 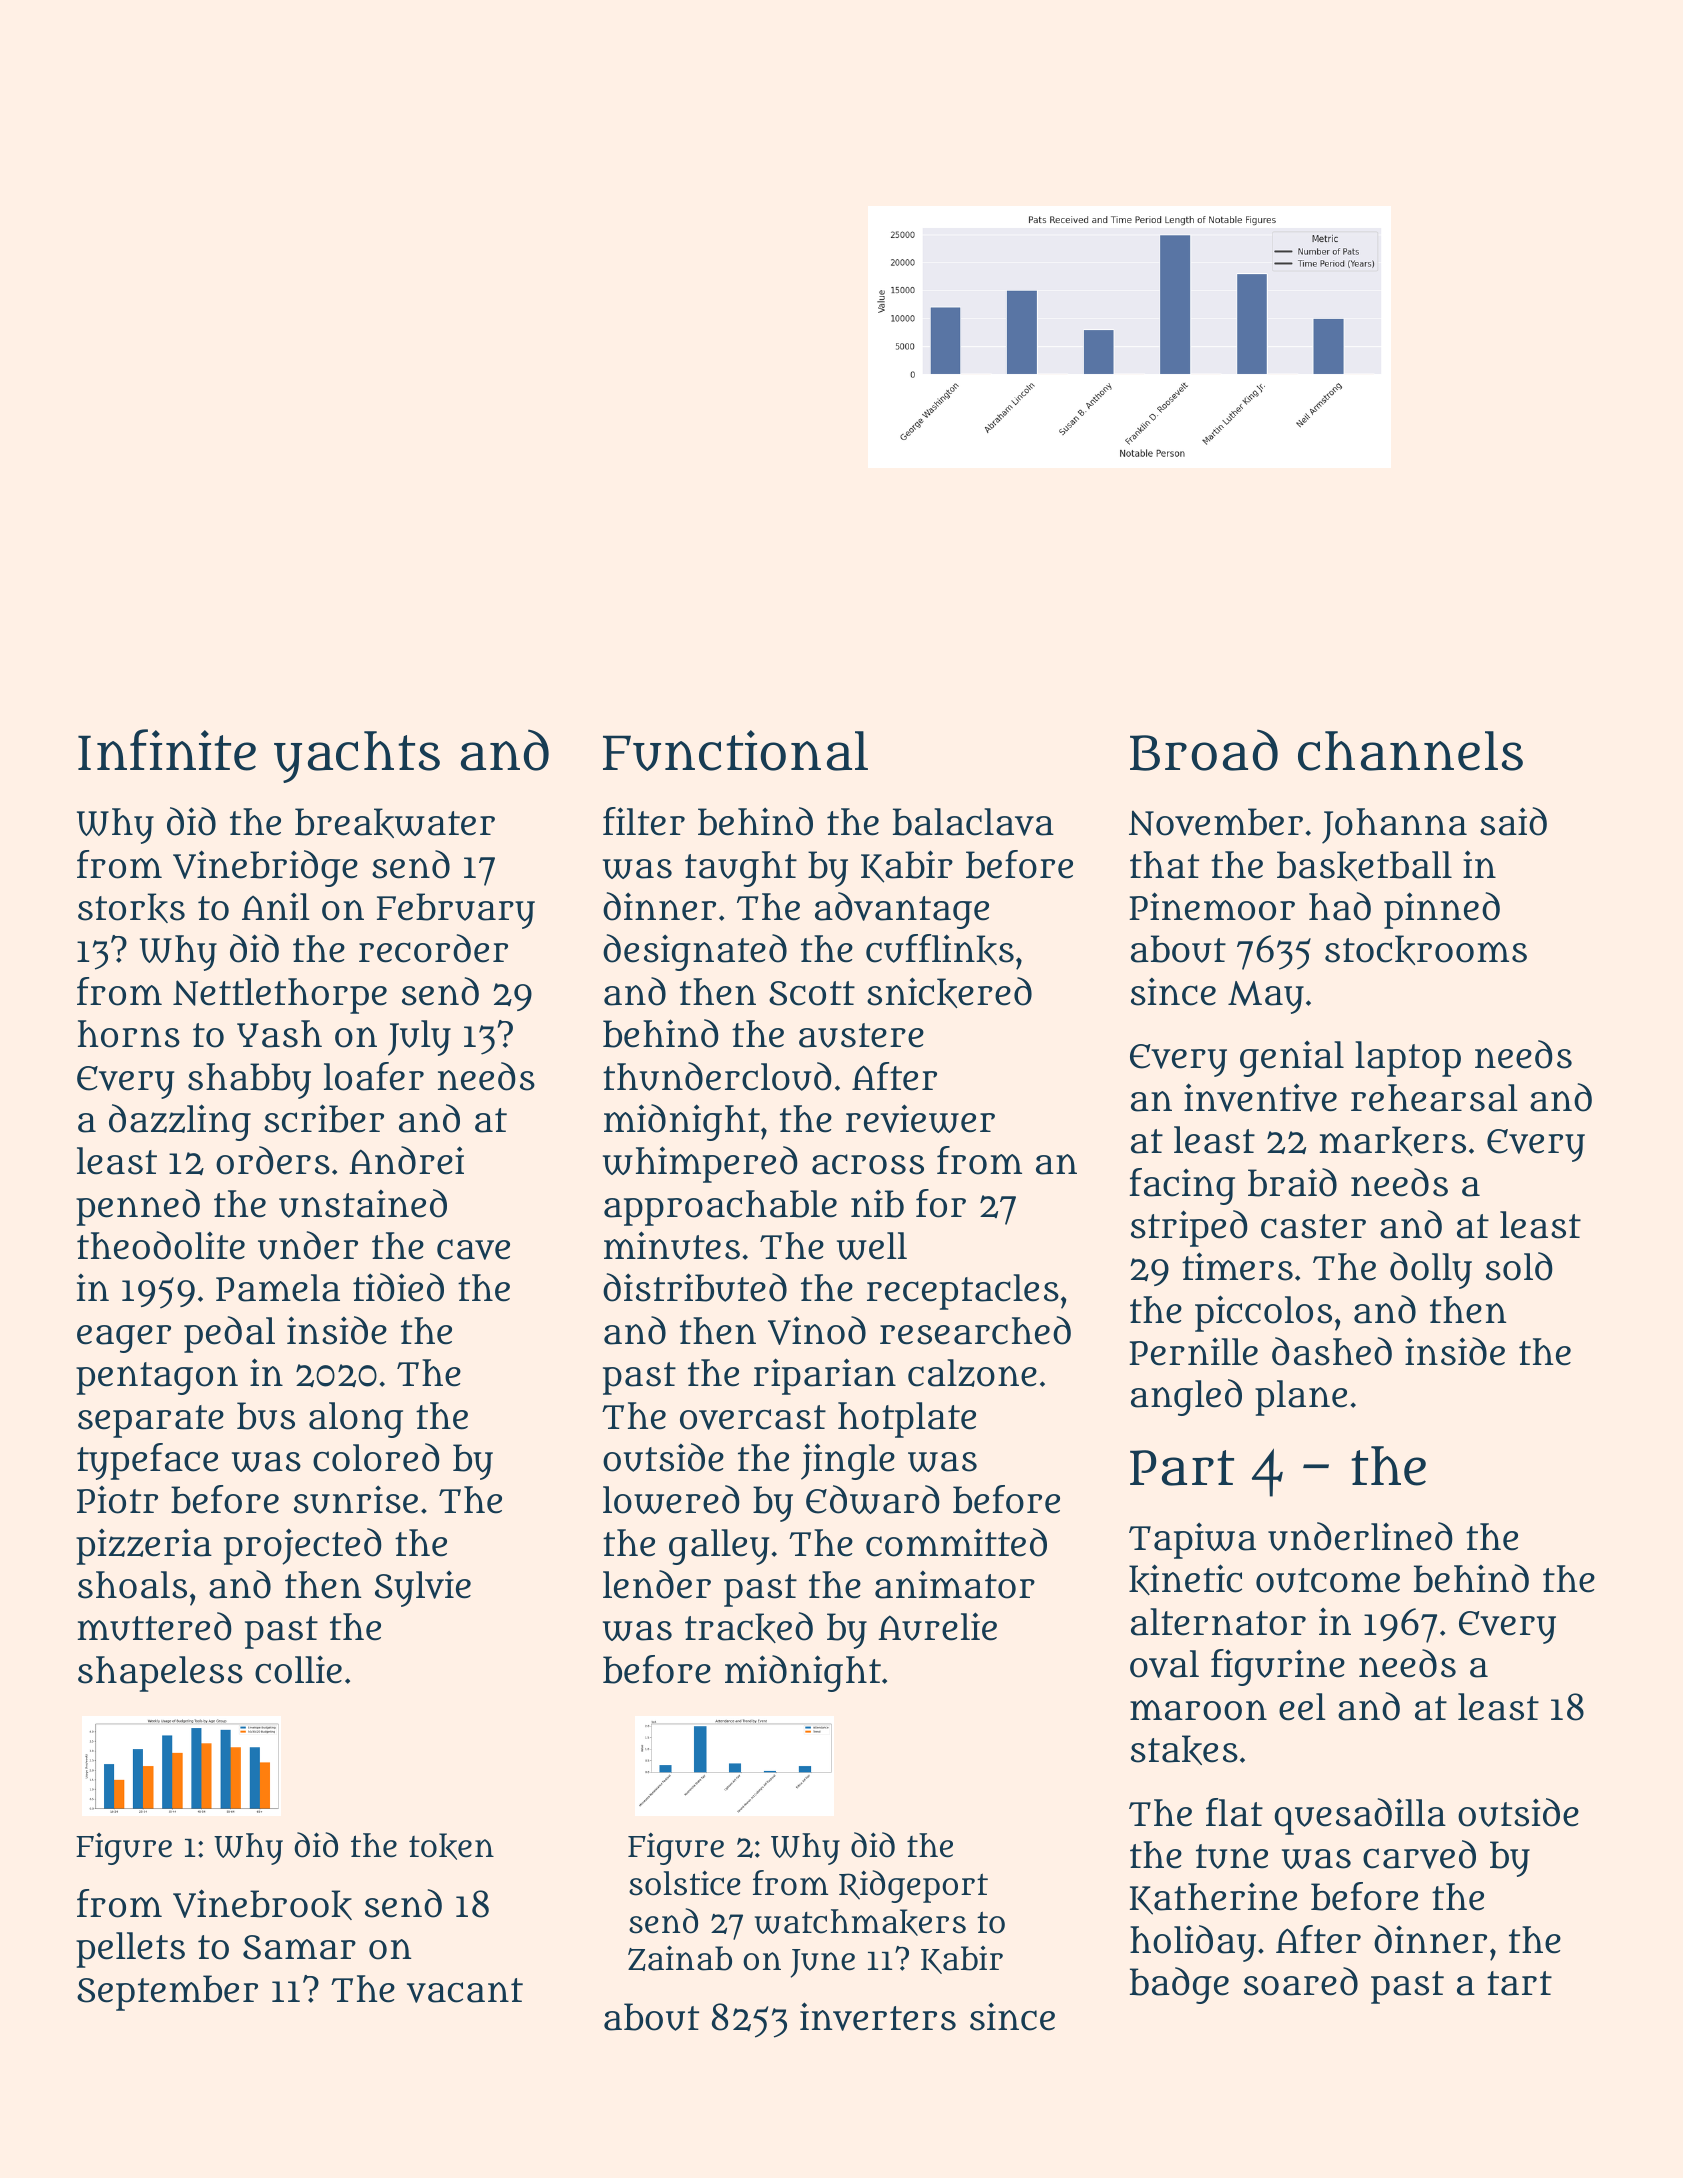 I want to click on channels, so click(x=1410, y=751).
